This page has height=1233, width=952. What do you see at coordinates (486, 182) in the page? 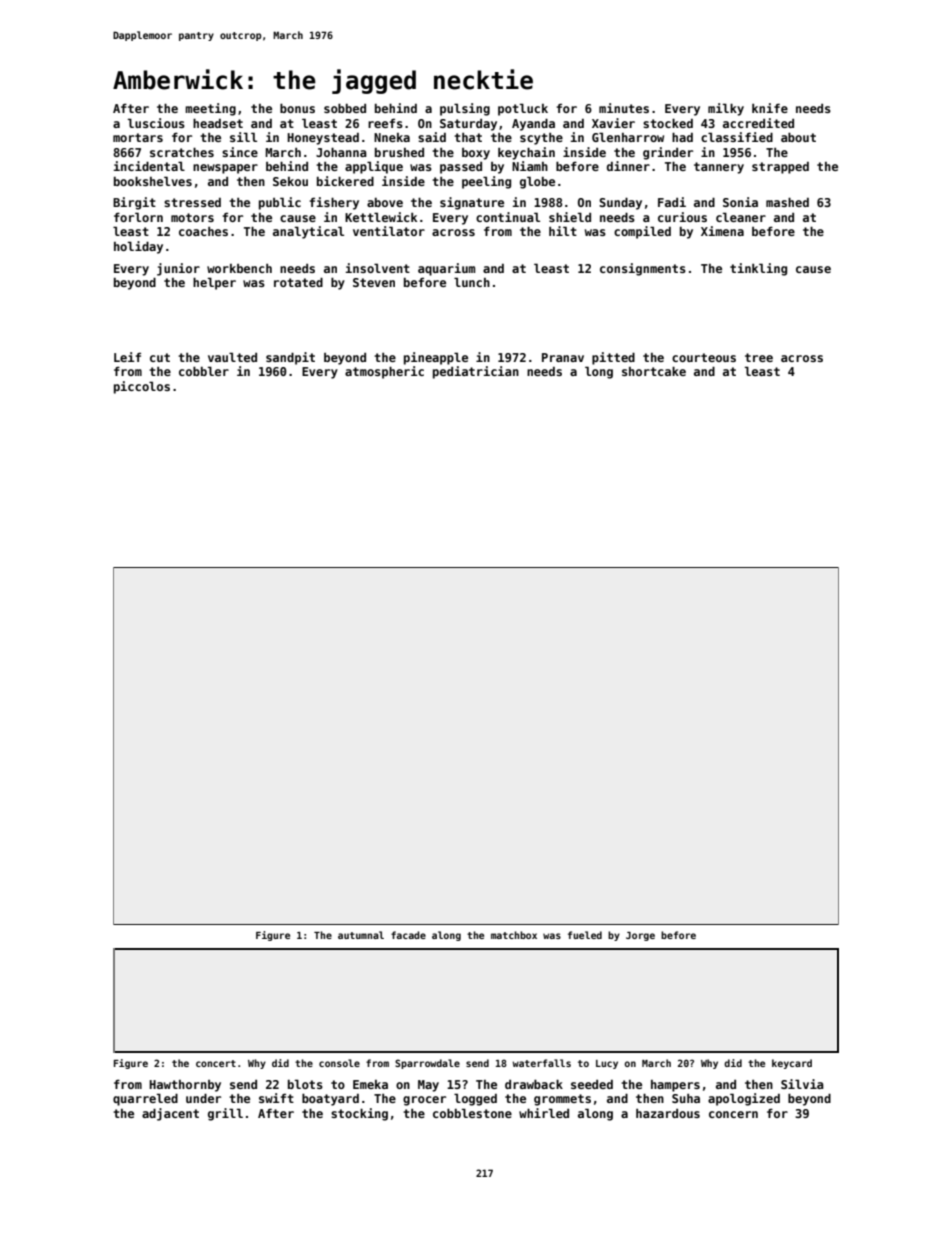
I see `peeling` at bounding box center [486, 182].
